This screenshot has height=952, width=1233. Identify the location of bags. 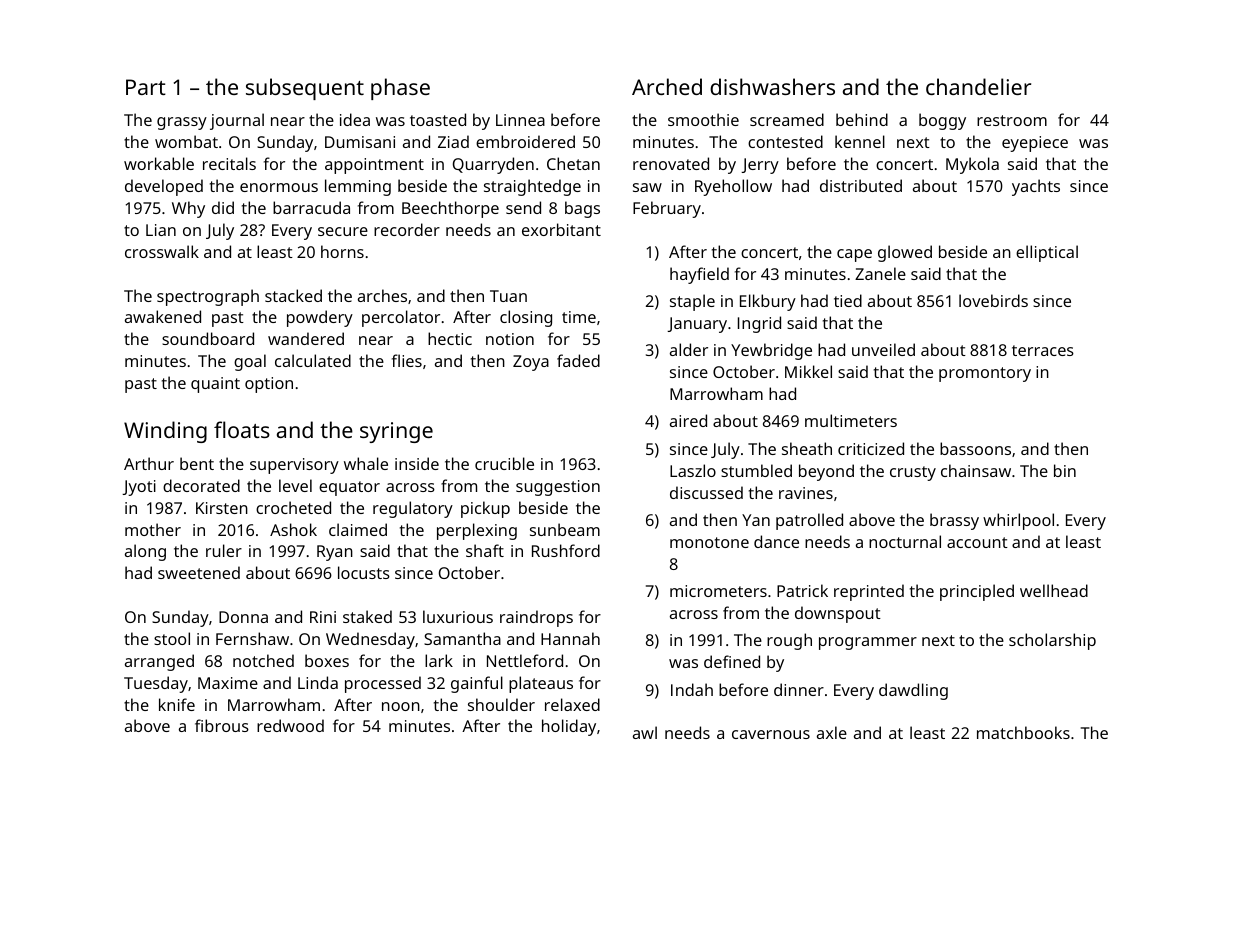
(582, 209).
